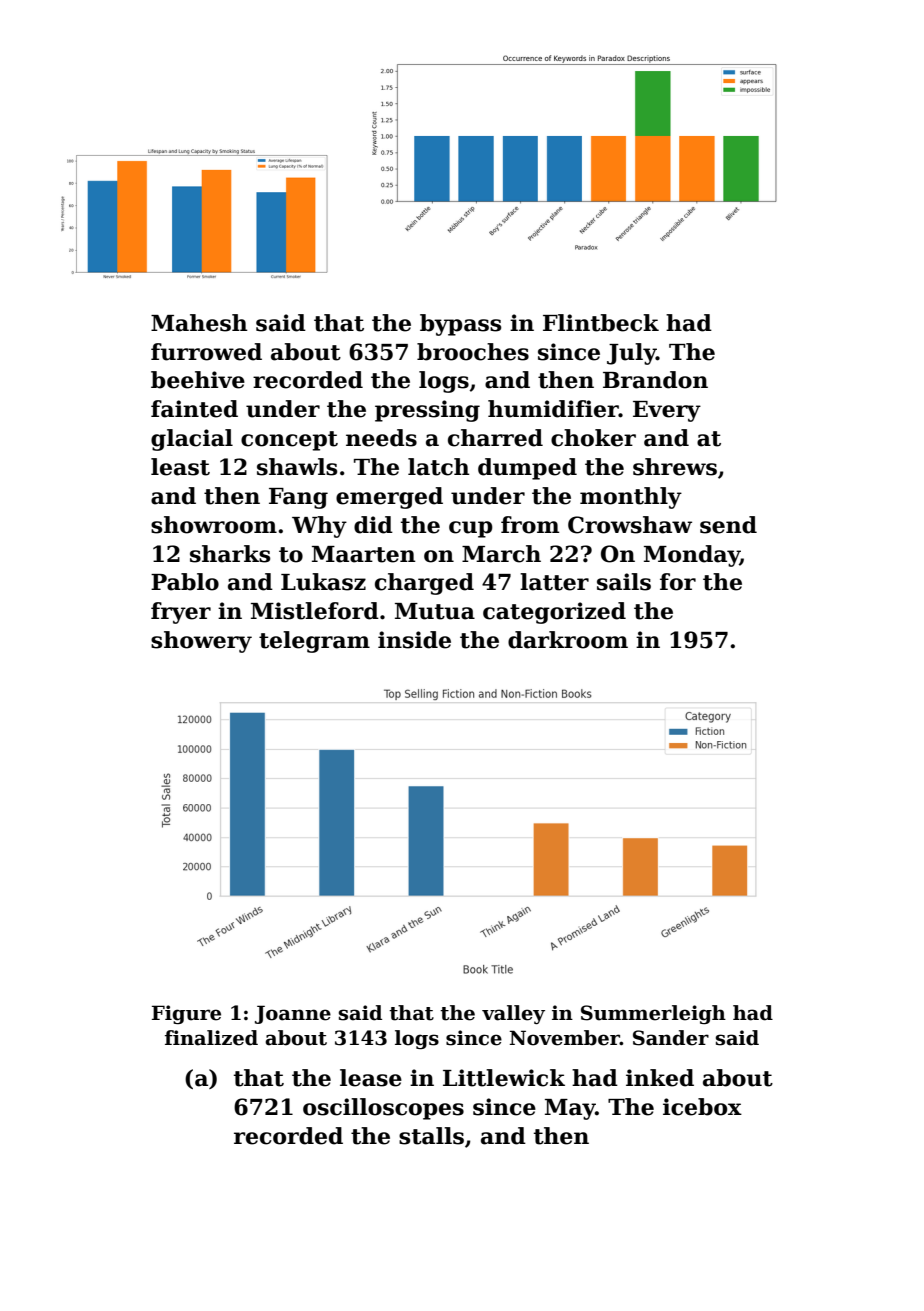 Image resolution: width=924 pixels, height=1311 pixels. Describe the element at coordinates (198, 380) in the screenshot. I see `beehive` at that location.
